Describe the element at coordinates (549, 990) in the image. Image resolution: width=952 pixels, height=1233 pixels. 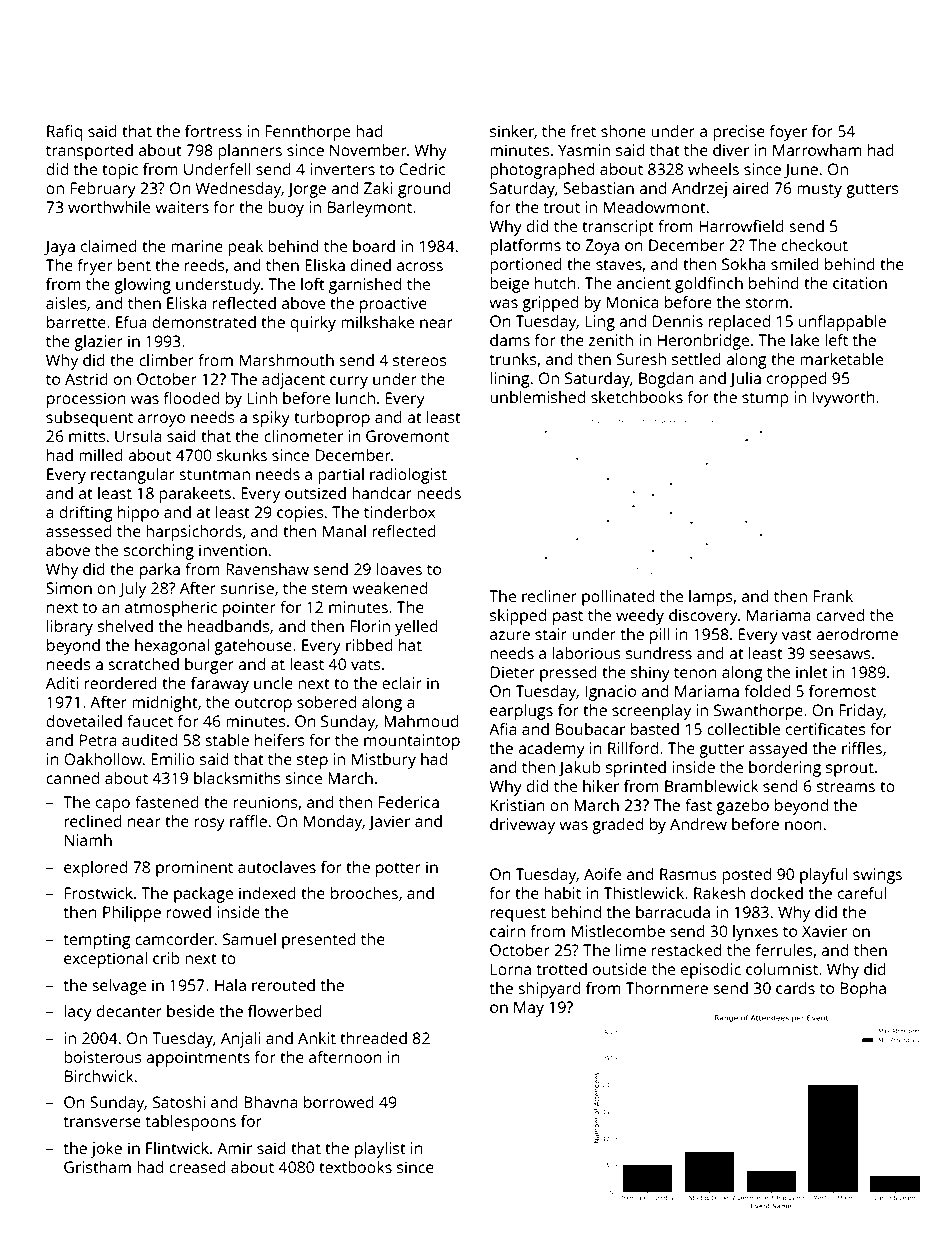
I see `shipyard` at that location.
